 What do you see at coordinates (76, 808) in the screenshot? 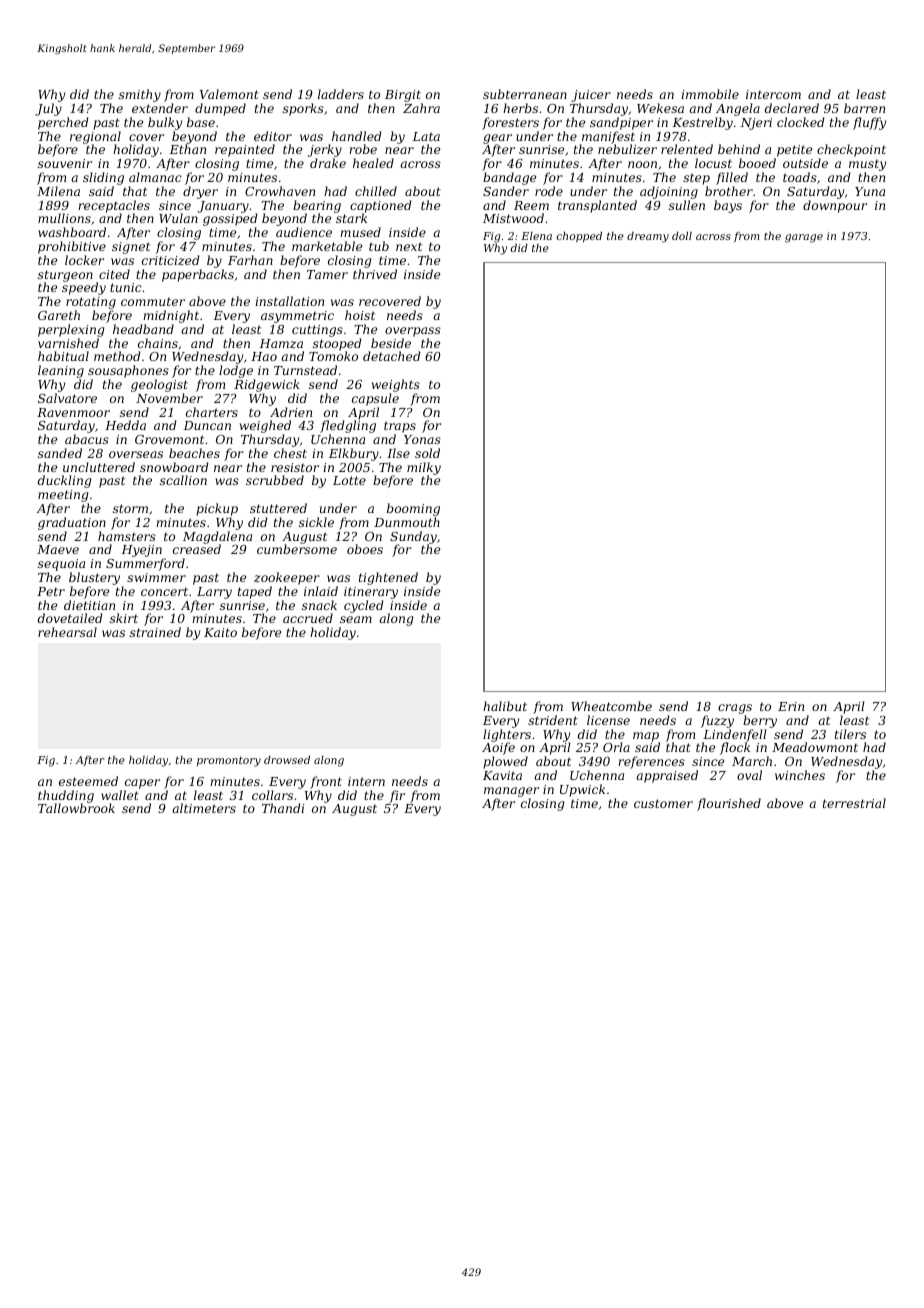
I see `Tallowbrook` at bounding box center [76, 808].
